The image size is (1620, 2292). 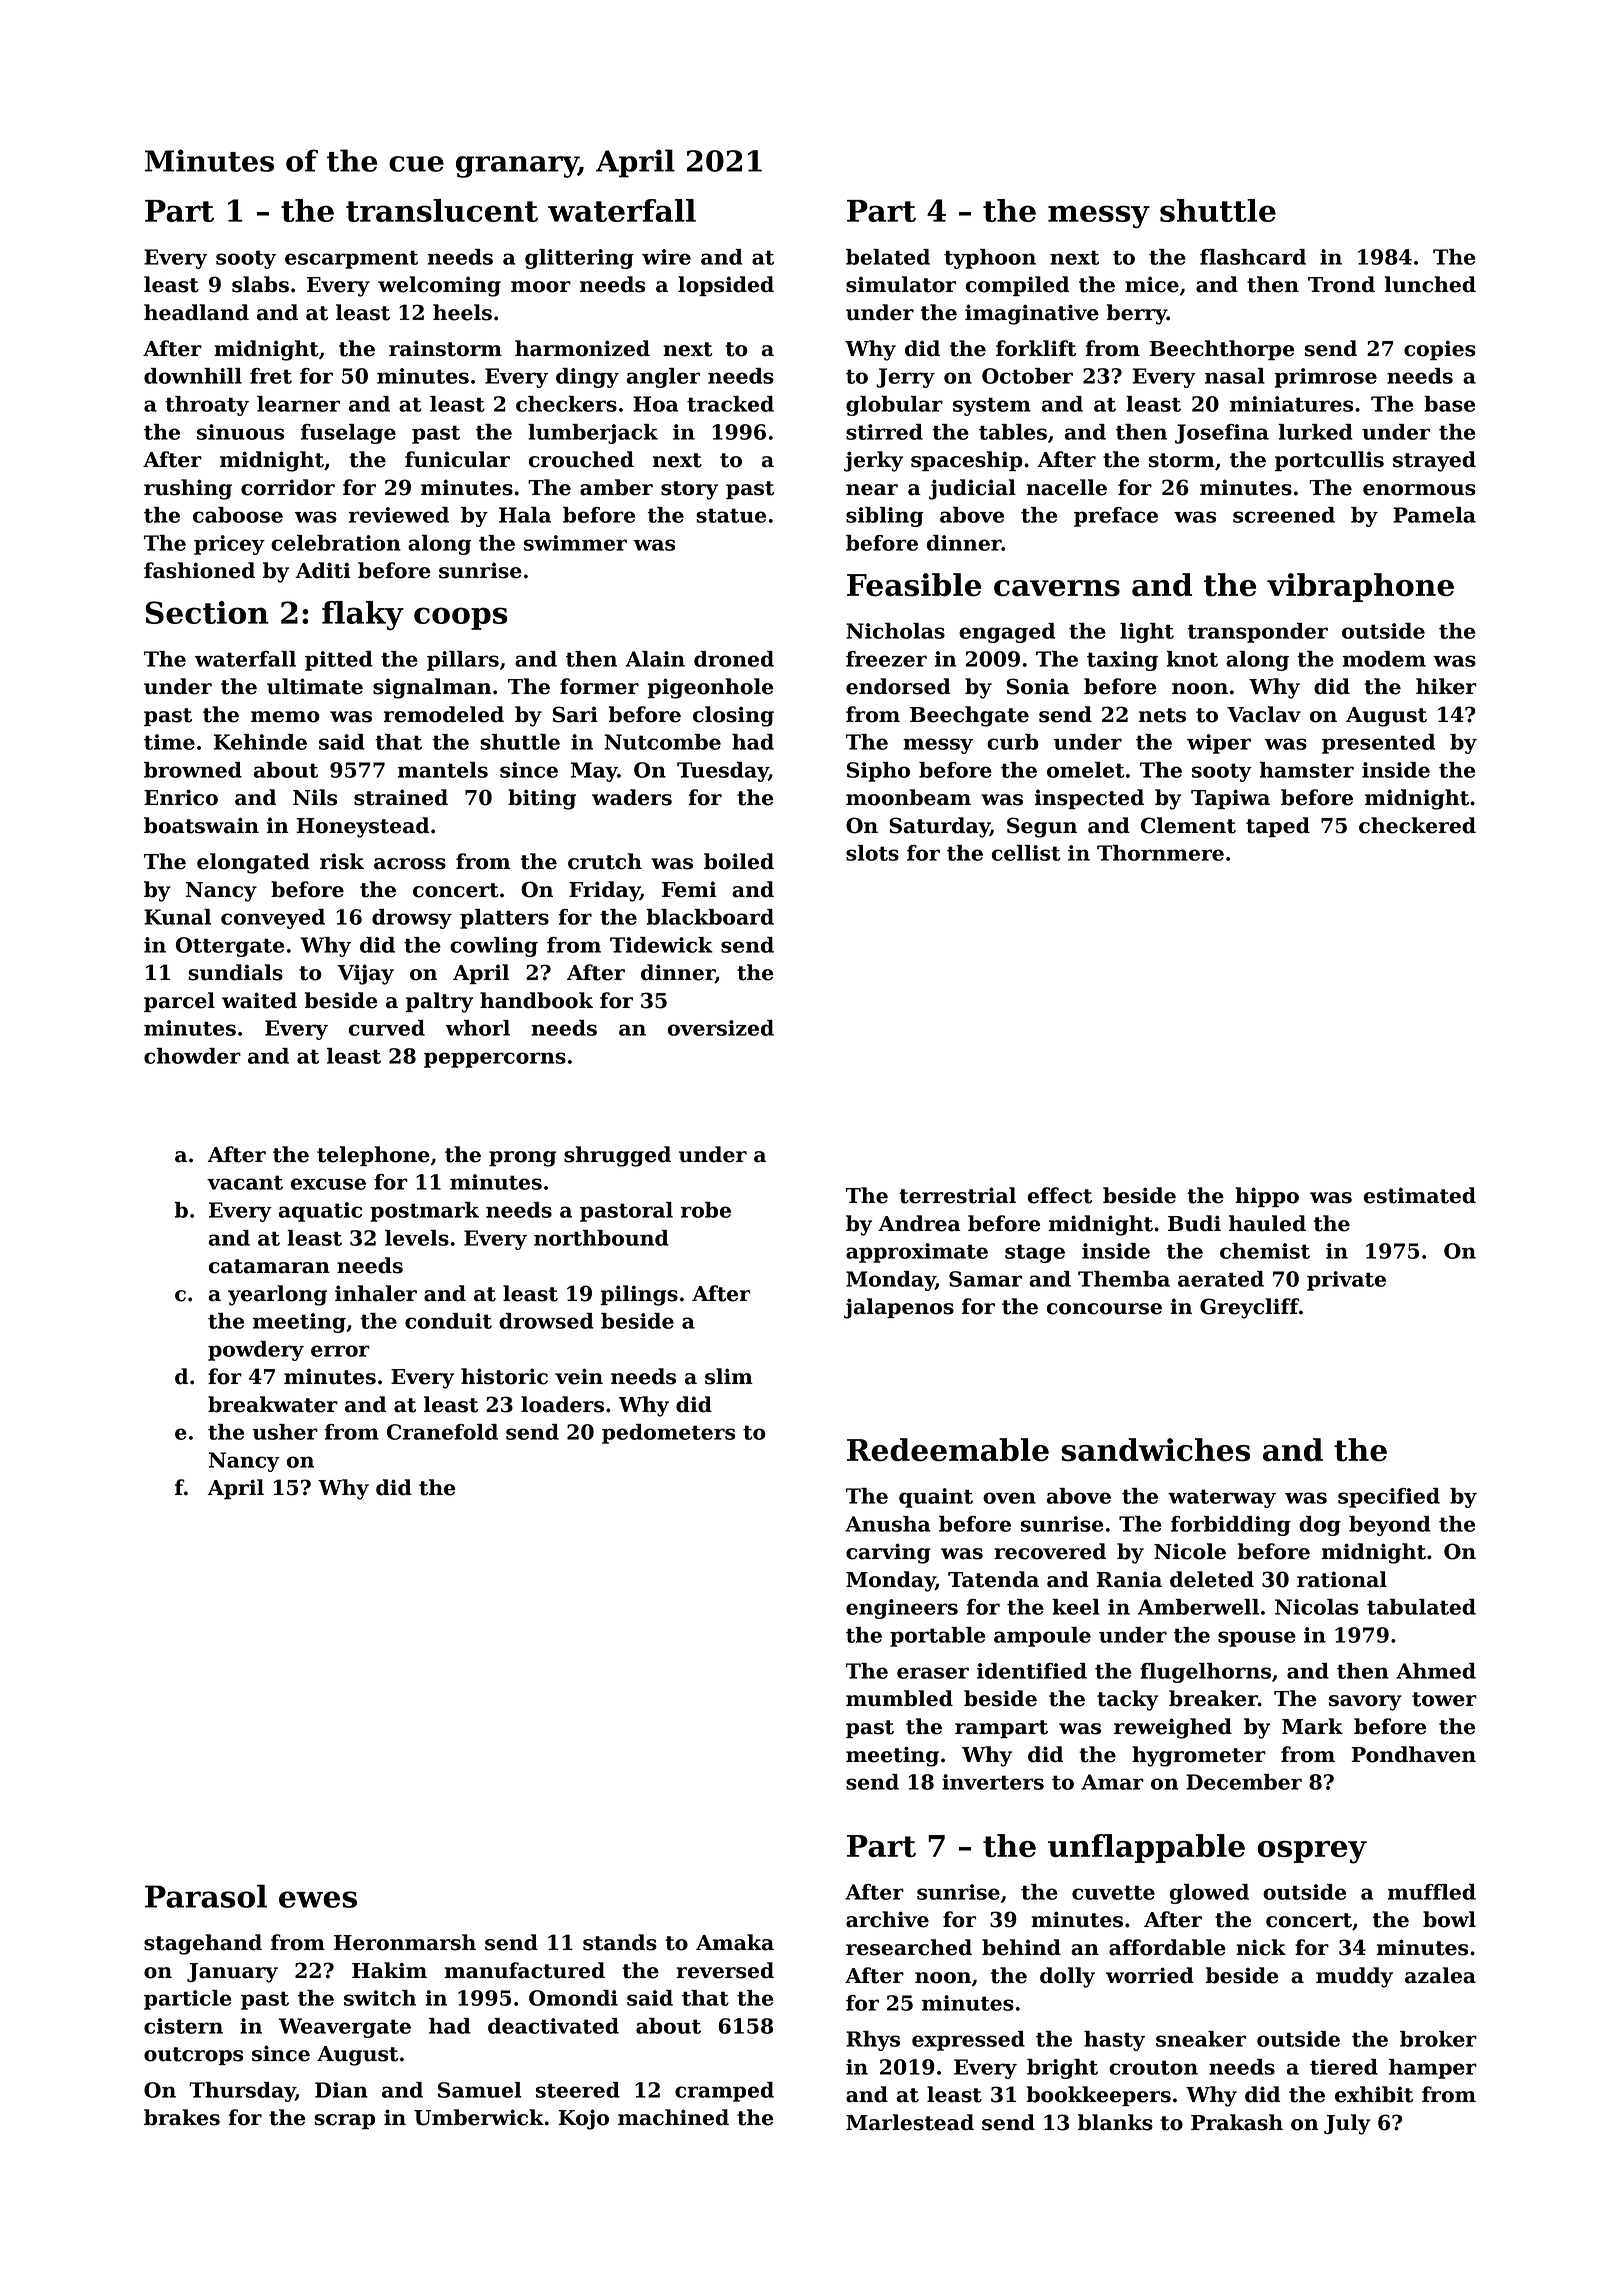 I want to click on Pondhaven, so click(x=1413, y=1754).
